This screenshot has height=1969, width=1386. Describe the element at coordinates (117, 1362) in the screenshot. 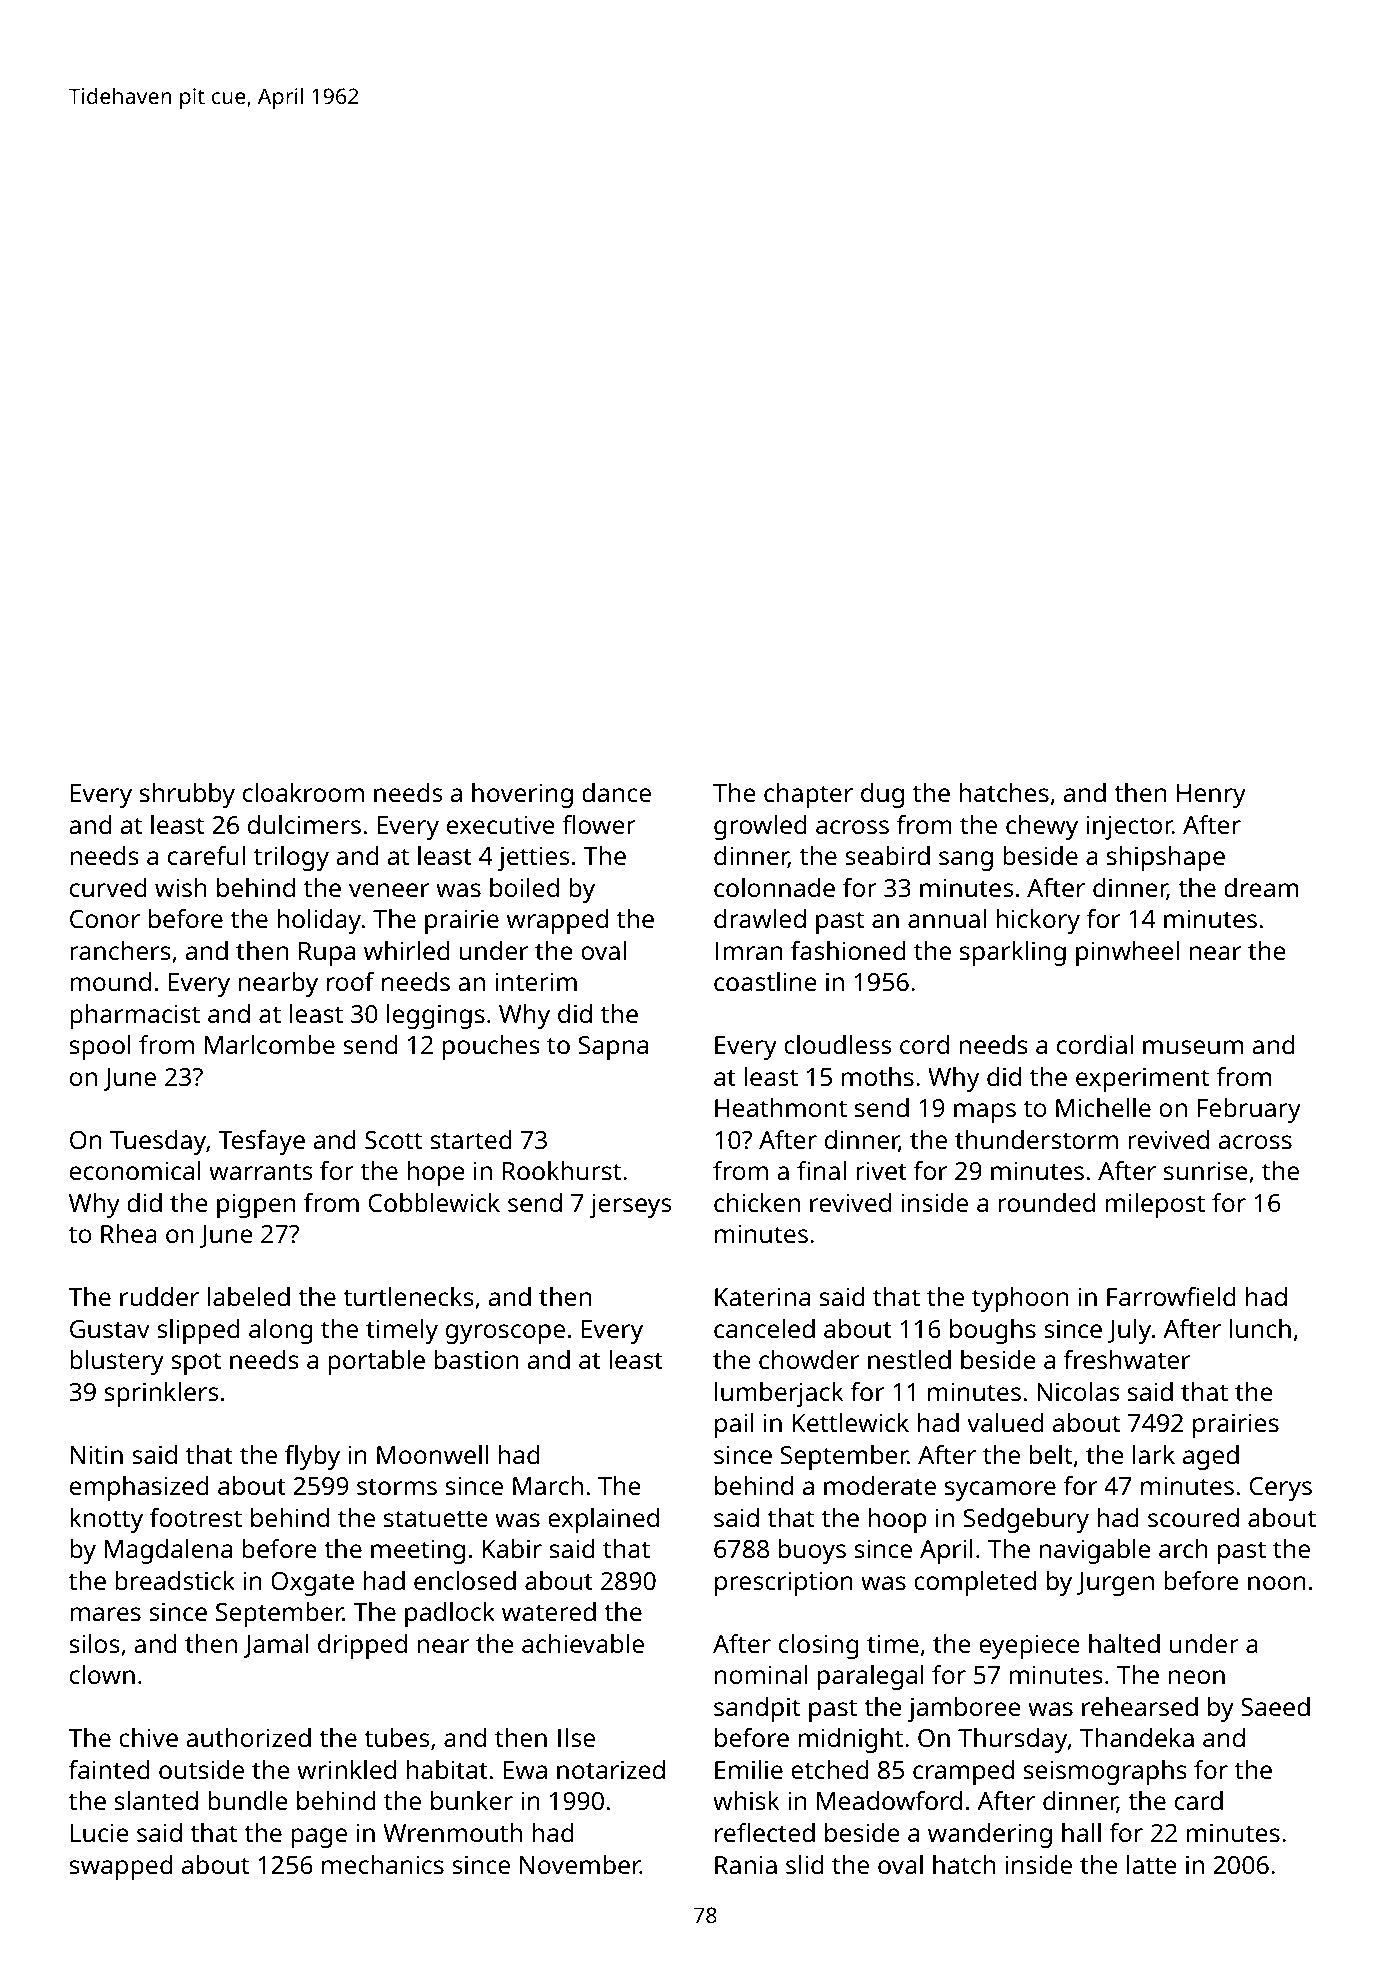

I see `blustery` at that location.
